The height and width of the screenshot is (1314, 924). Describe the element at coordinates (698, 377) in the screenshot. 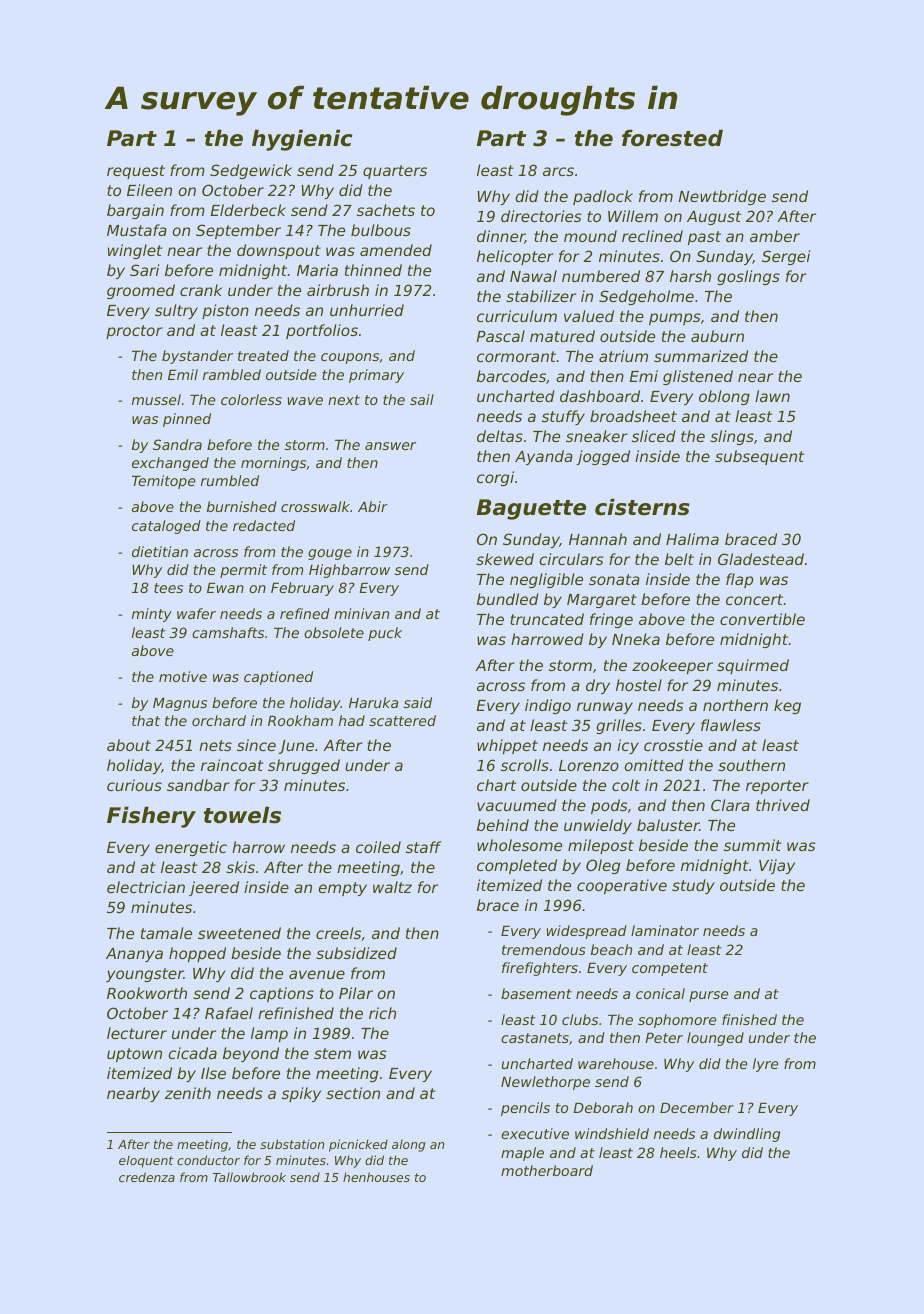

I see `glistened` at that location.
